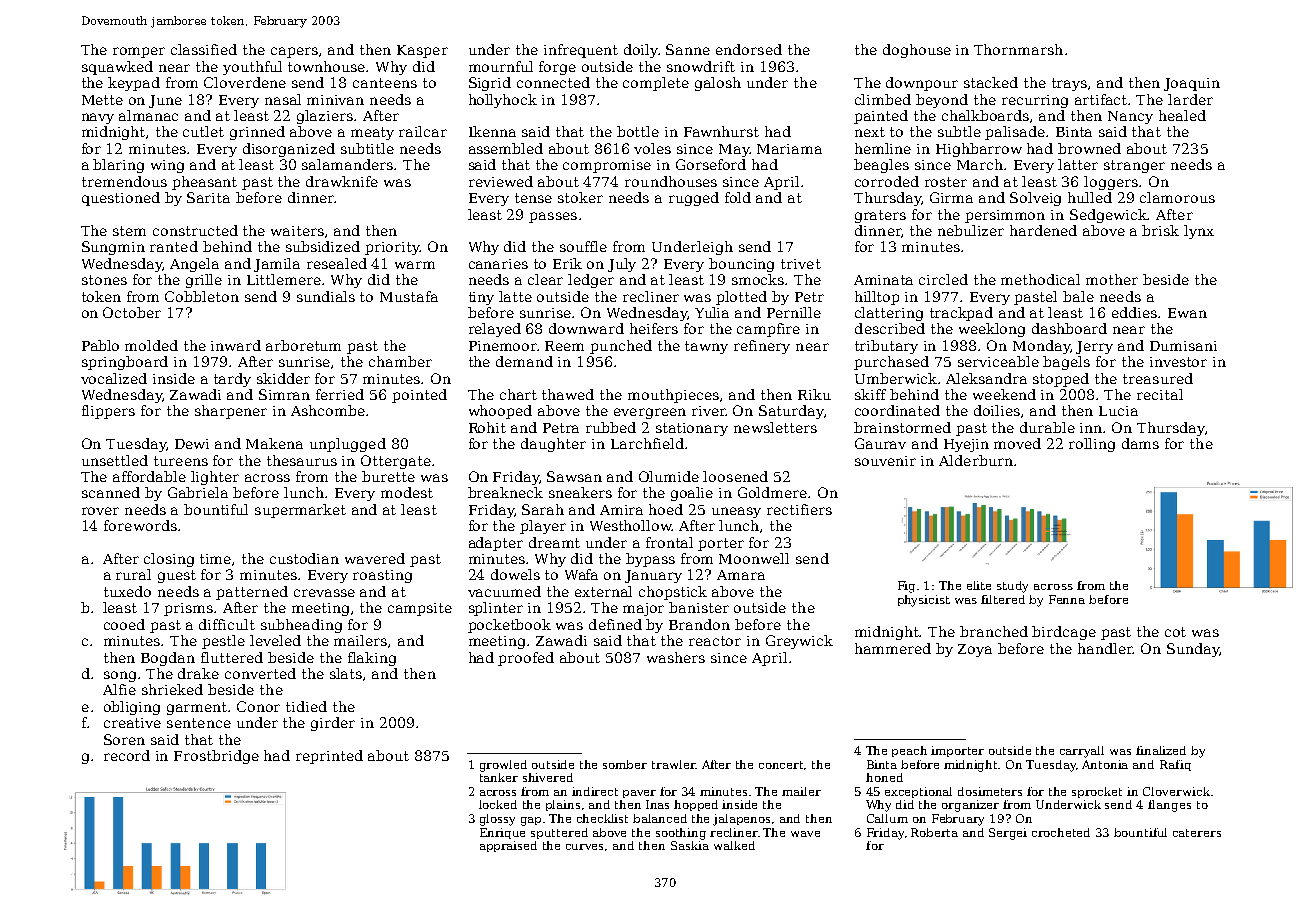 The width and height of the page is (1308, 924). Describe the element at coordinates (690, 845) in the page. I see `Saskia` at that location.
